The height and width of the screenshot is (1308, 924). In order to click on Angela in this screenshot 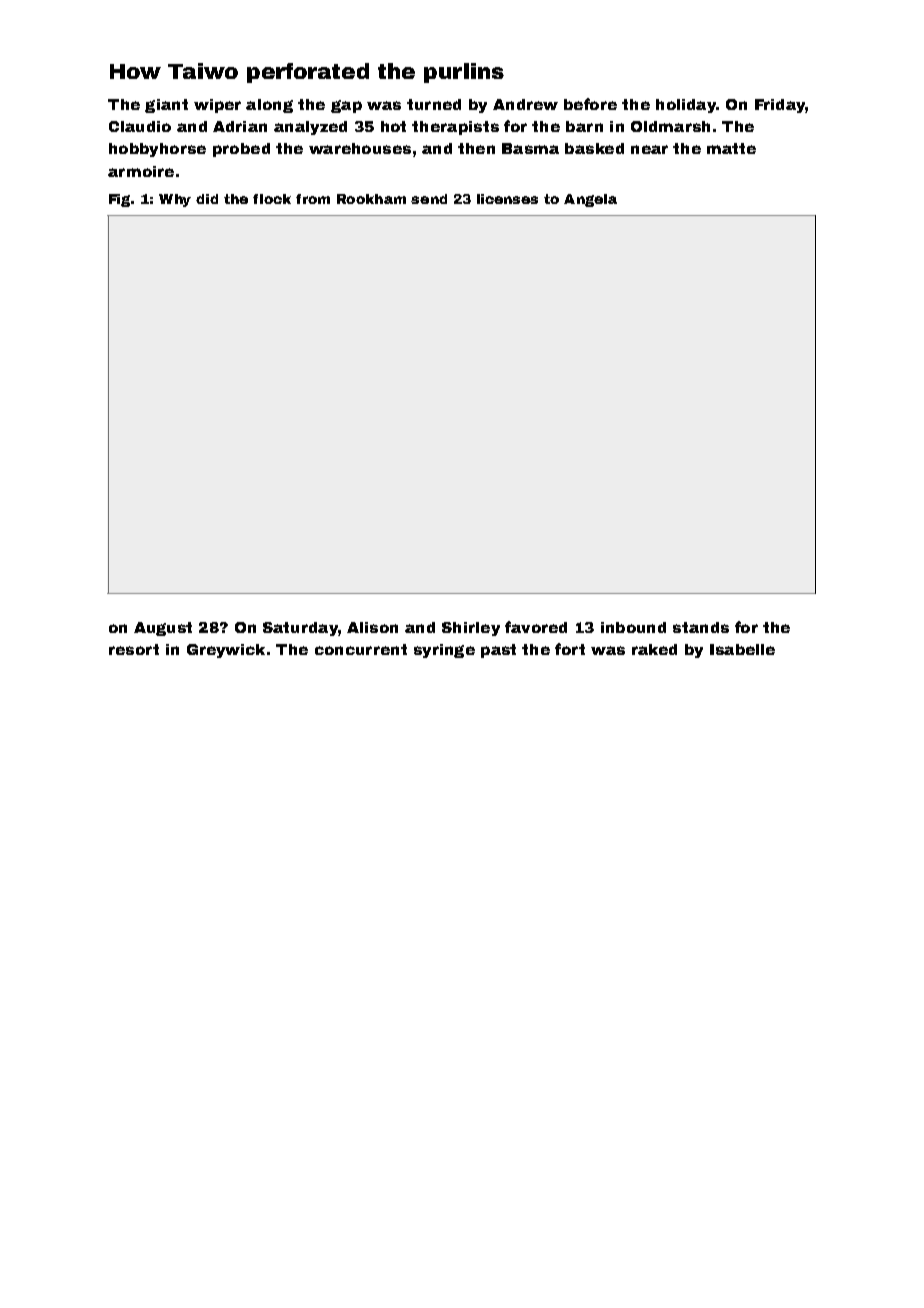, I will do `click(590, 200)`.
